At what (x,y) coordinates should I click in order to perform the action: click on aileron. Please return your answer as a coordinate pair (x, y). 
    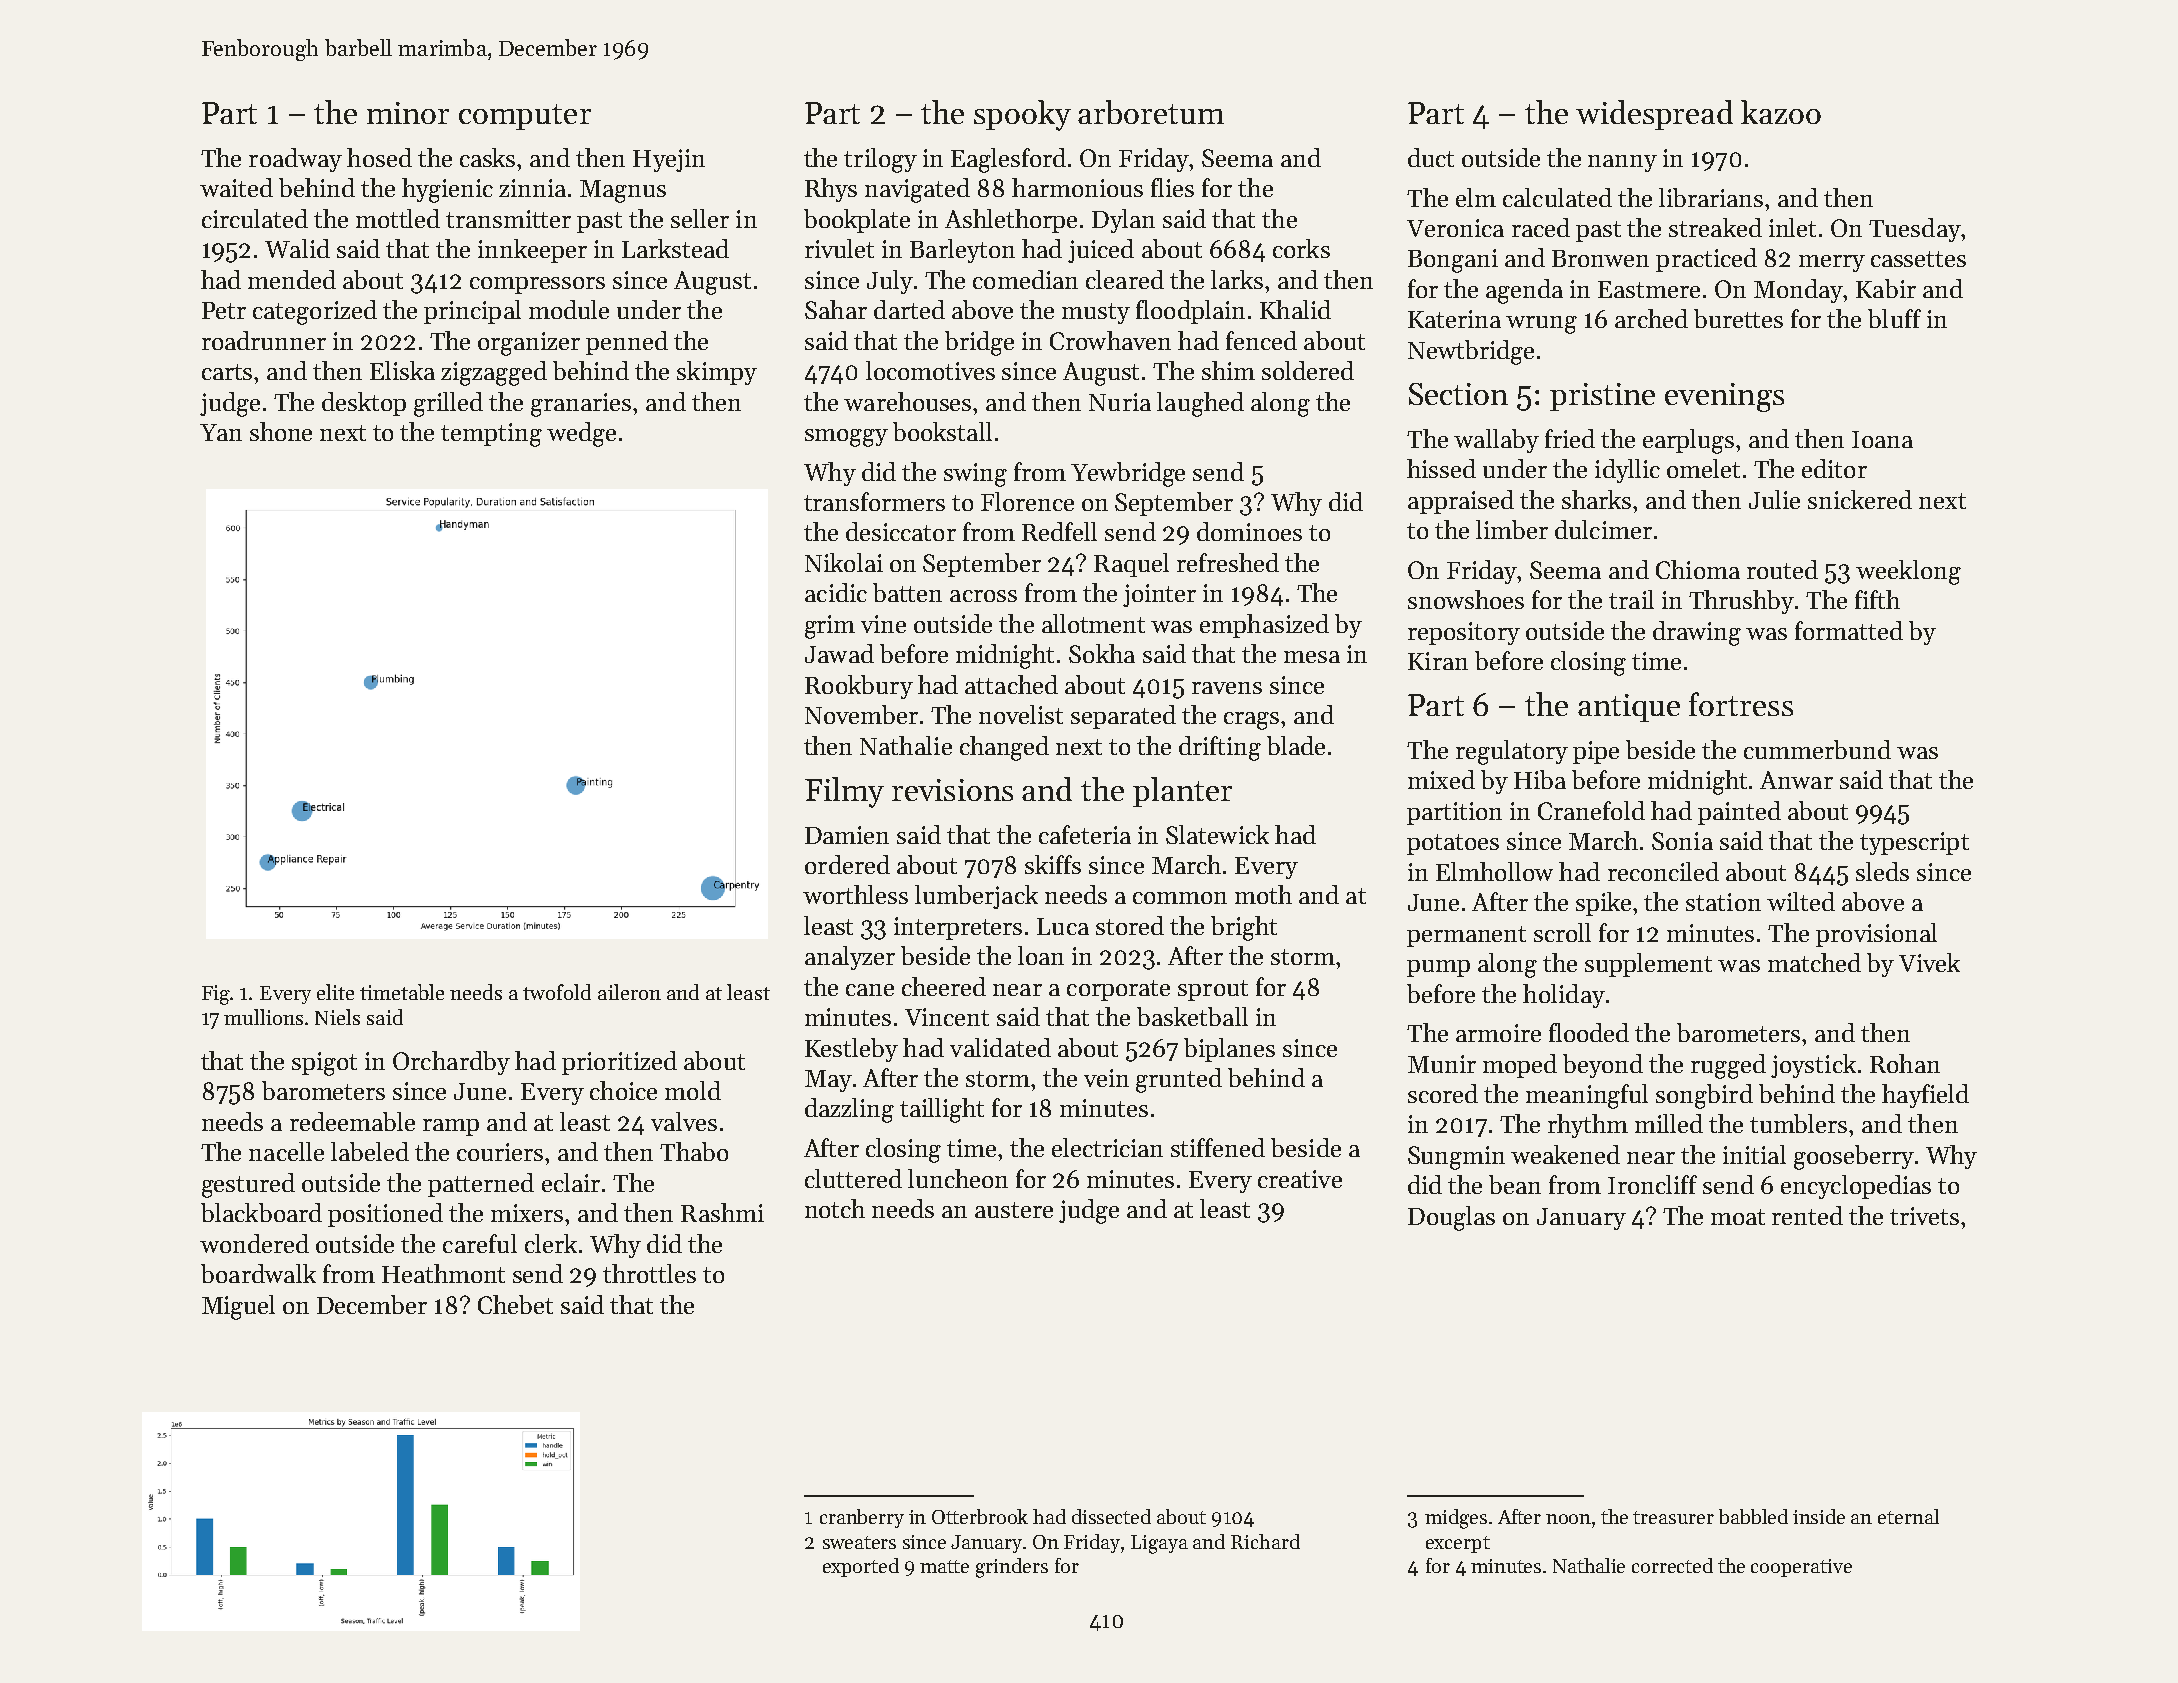
    Looking at the image, I should click on (629, 992).
